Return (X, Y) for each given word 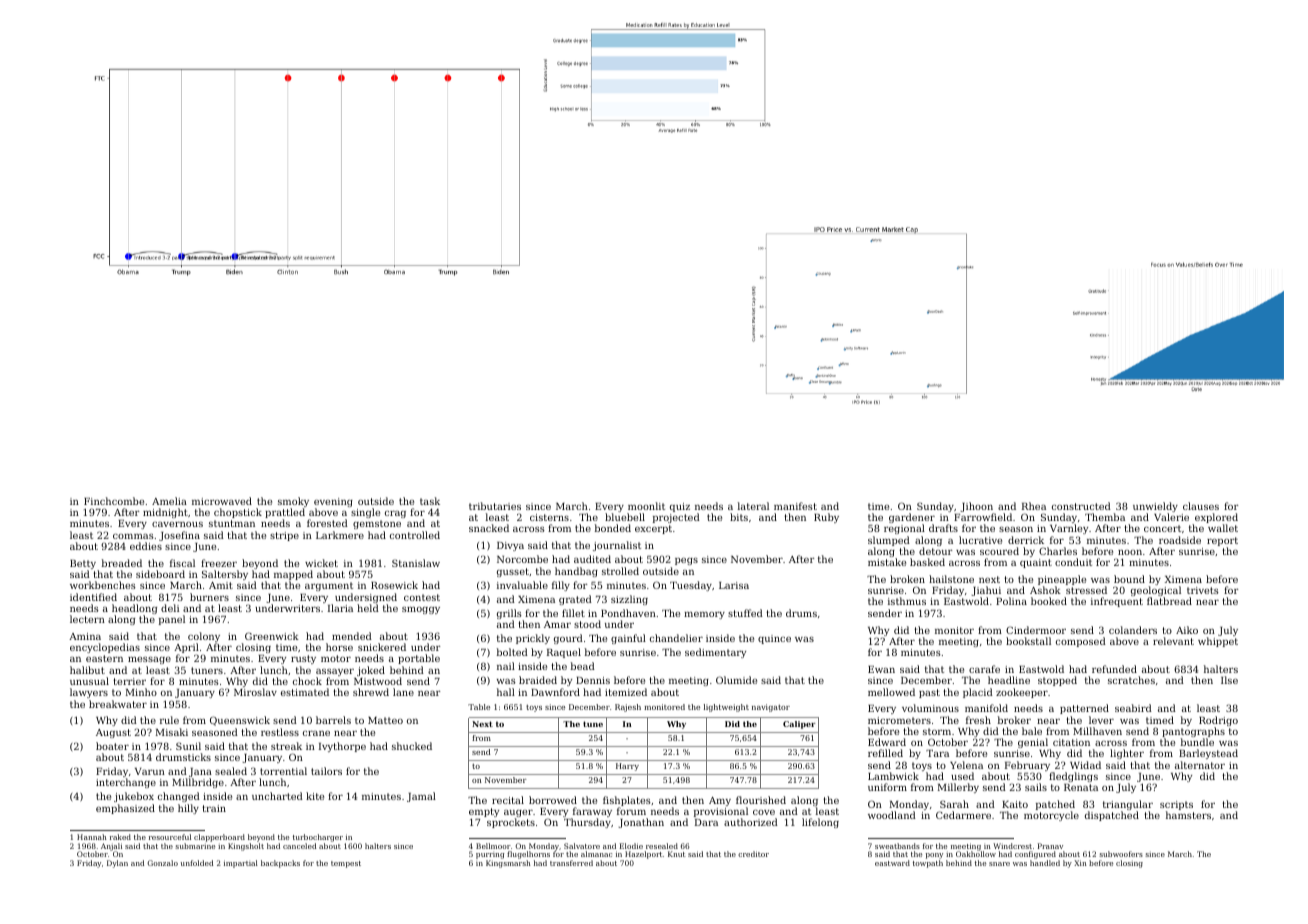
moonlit (646, 506)
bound (1129, 579)
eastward (892, 863)
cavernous (177, 524)
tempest (346, 864)
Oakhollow (976, 854)
